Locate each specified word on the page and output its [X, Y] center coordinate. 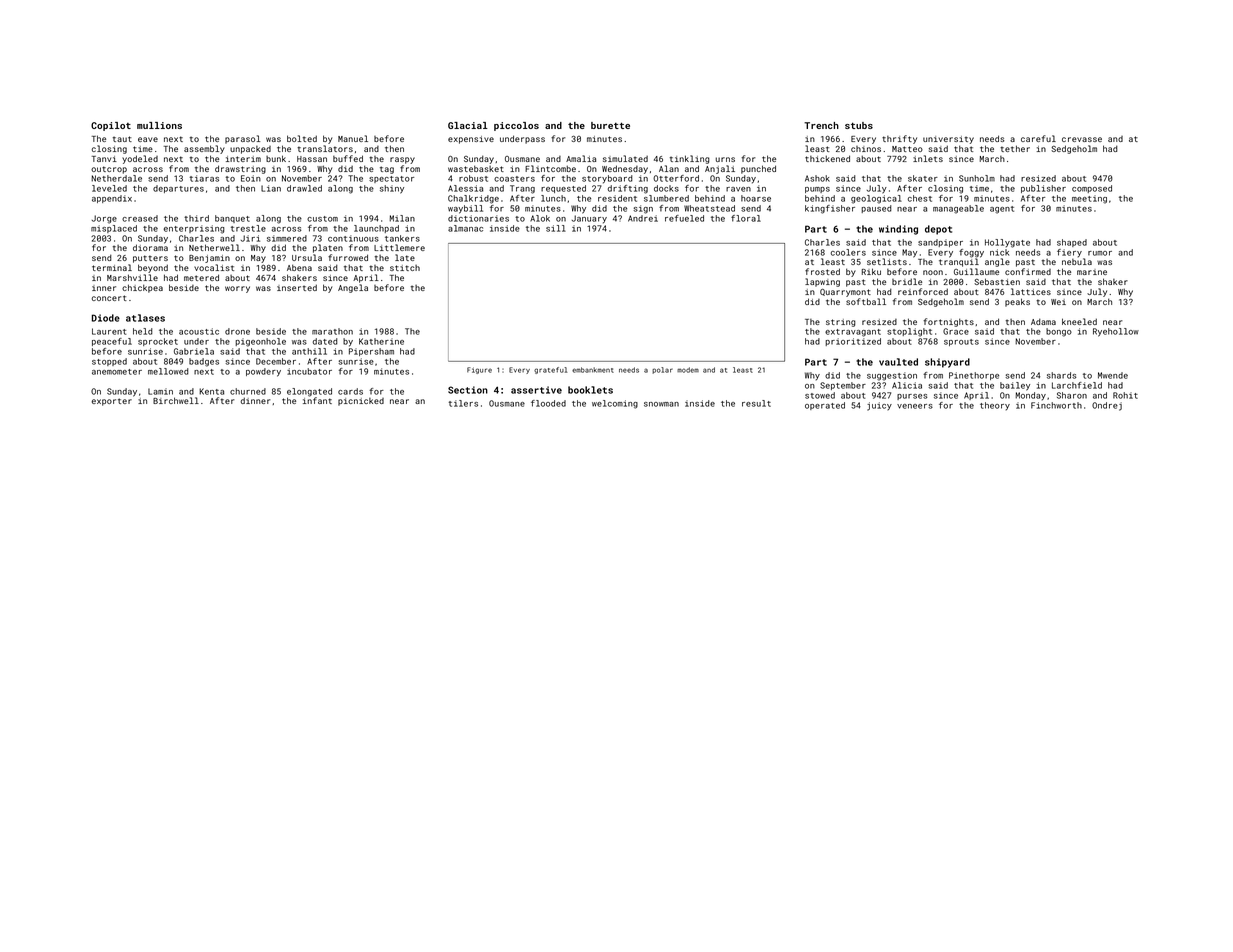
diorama [150, 247]
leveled [109, 188]
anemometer [117, 372]
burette [610, 125]
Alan [669, 168]
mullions [159, 125]
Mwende [1113, 375]
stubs [859, 125]
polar [662, 370]
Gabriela [194, 351]
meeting [1089, 199]
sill [556, 228]
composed [1092, 189]
